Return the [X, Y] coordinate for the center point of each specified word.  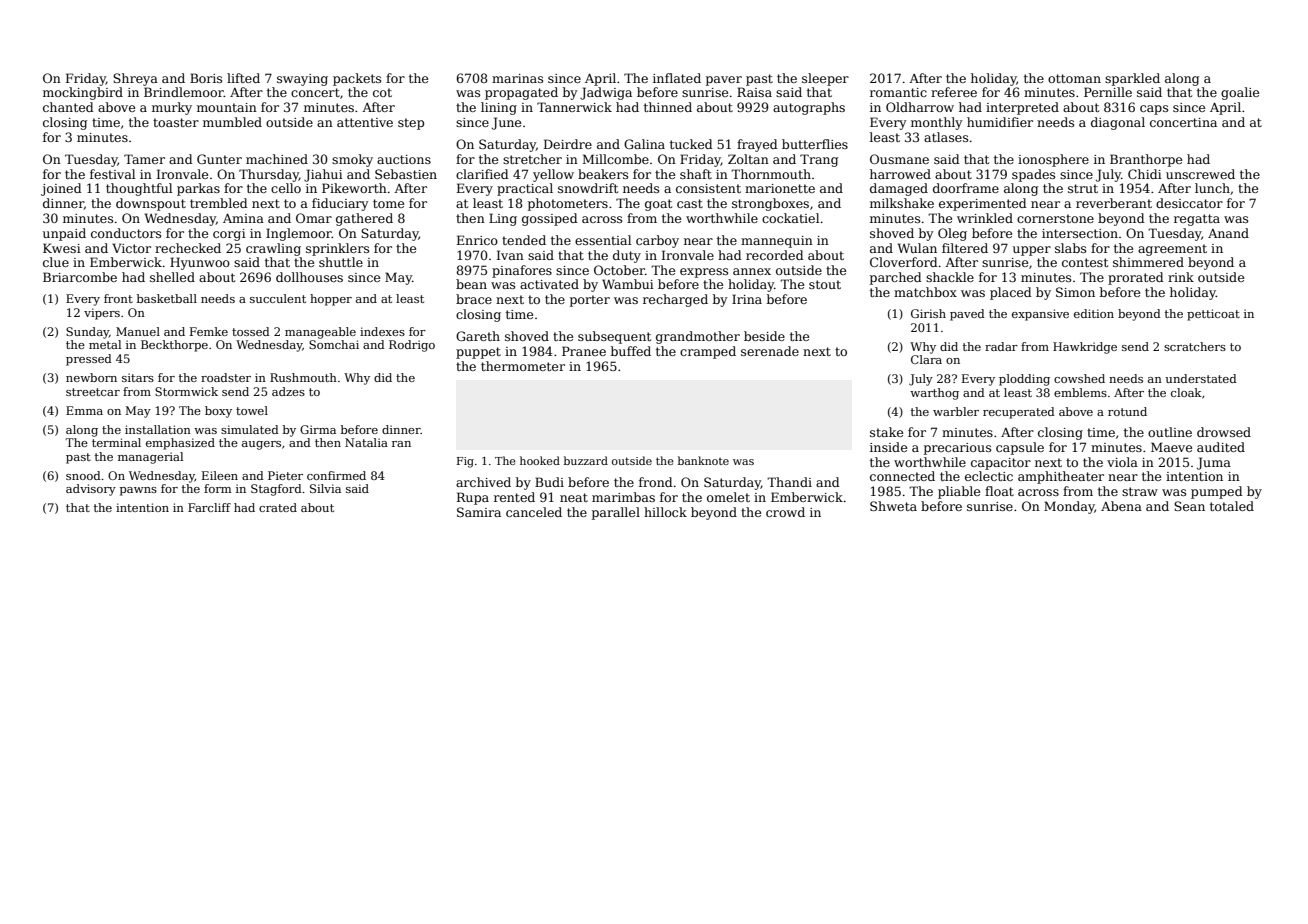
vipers [102, 314]
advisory [91, 490]
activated [549, 284]
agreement [1172, 250]
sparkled [1132, 79]
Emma [84, 410]
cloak [1186, 392]
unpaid [64, 234]
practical [525, 189]
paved [967, 315]
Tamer [144, 159]
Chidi [1145, 174]
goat [658, 205]
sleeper [825, 79]
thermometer [523, 366]
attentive [365, 122]
